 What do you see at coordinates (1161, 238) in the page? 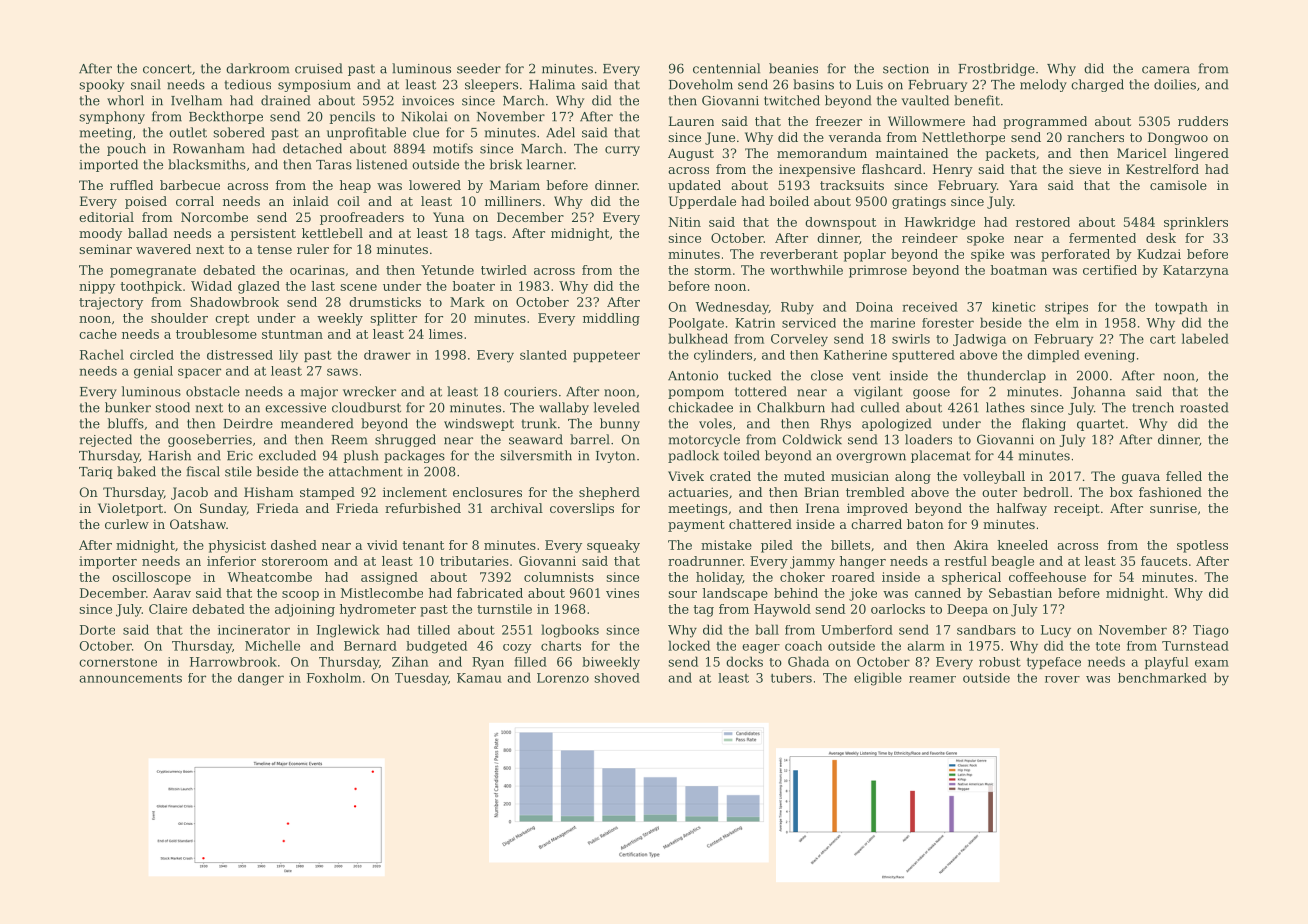
I see `desk` at bounding box center [1161, 238].
